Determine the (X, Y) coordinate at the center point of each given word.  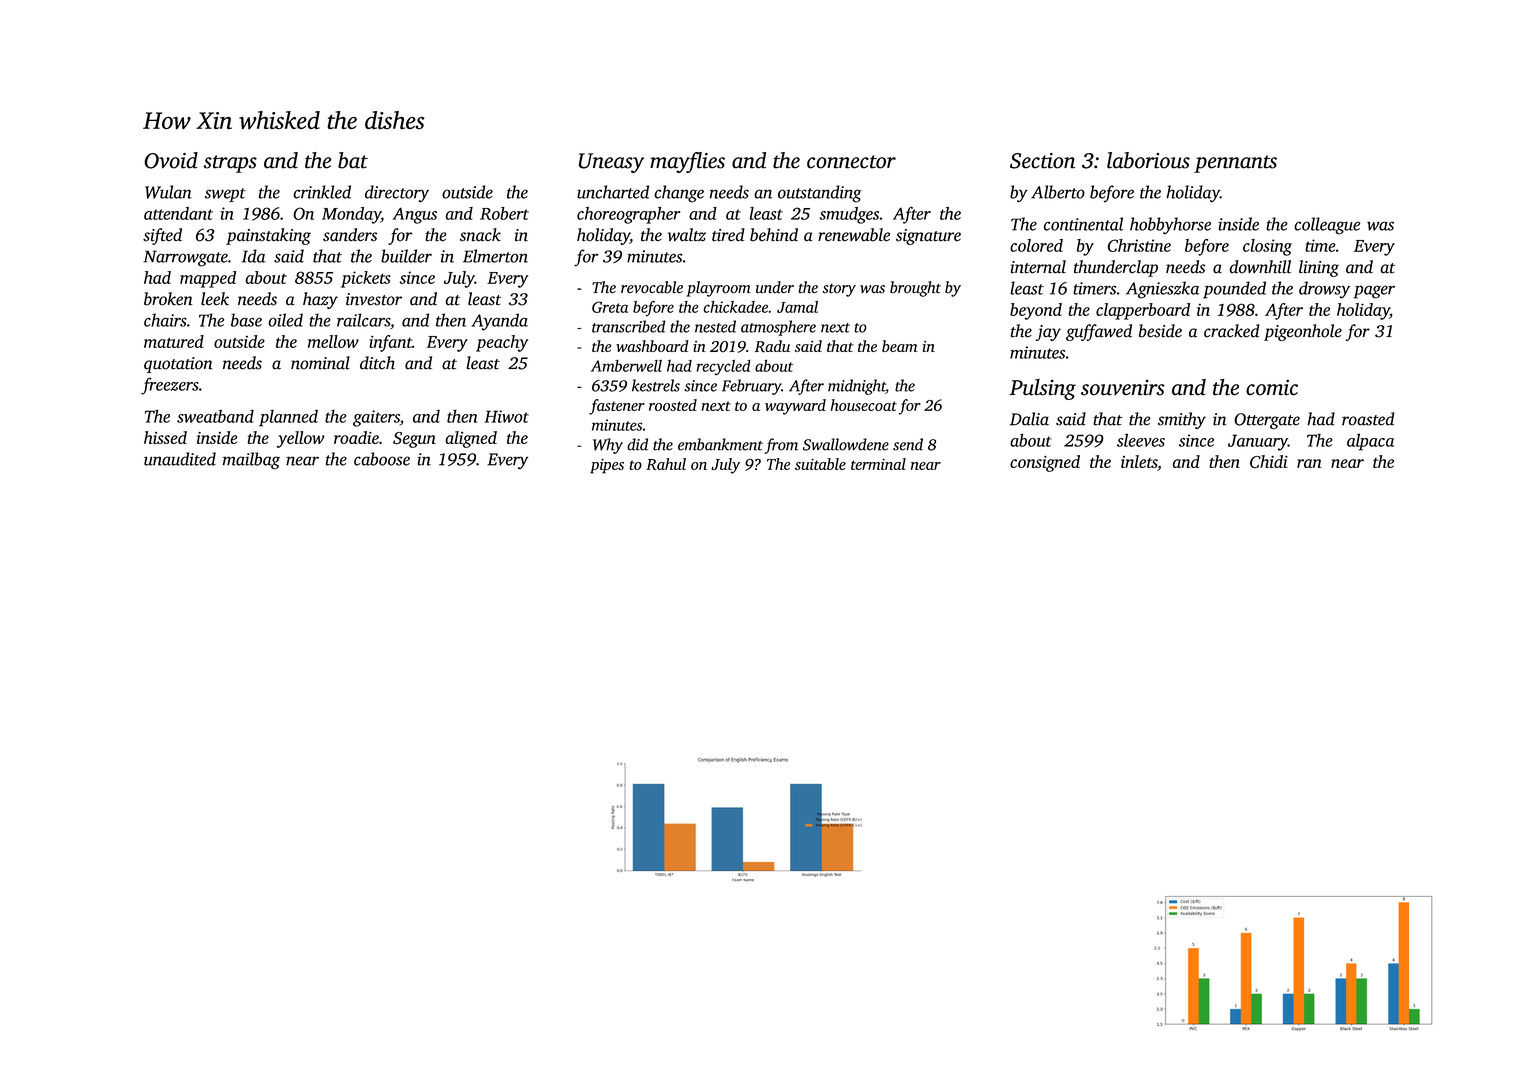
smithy (1182, 420)
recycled (723, 368)
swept (225, 195)
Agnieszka (1162, 290)
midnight (857, 387)
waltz (687, 235)
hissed (165, 437)
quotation (178, 365)
